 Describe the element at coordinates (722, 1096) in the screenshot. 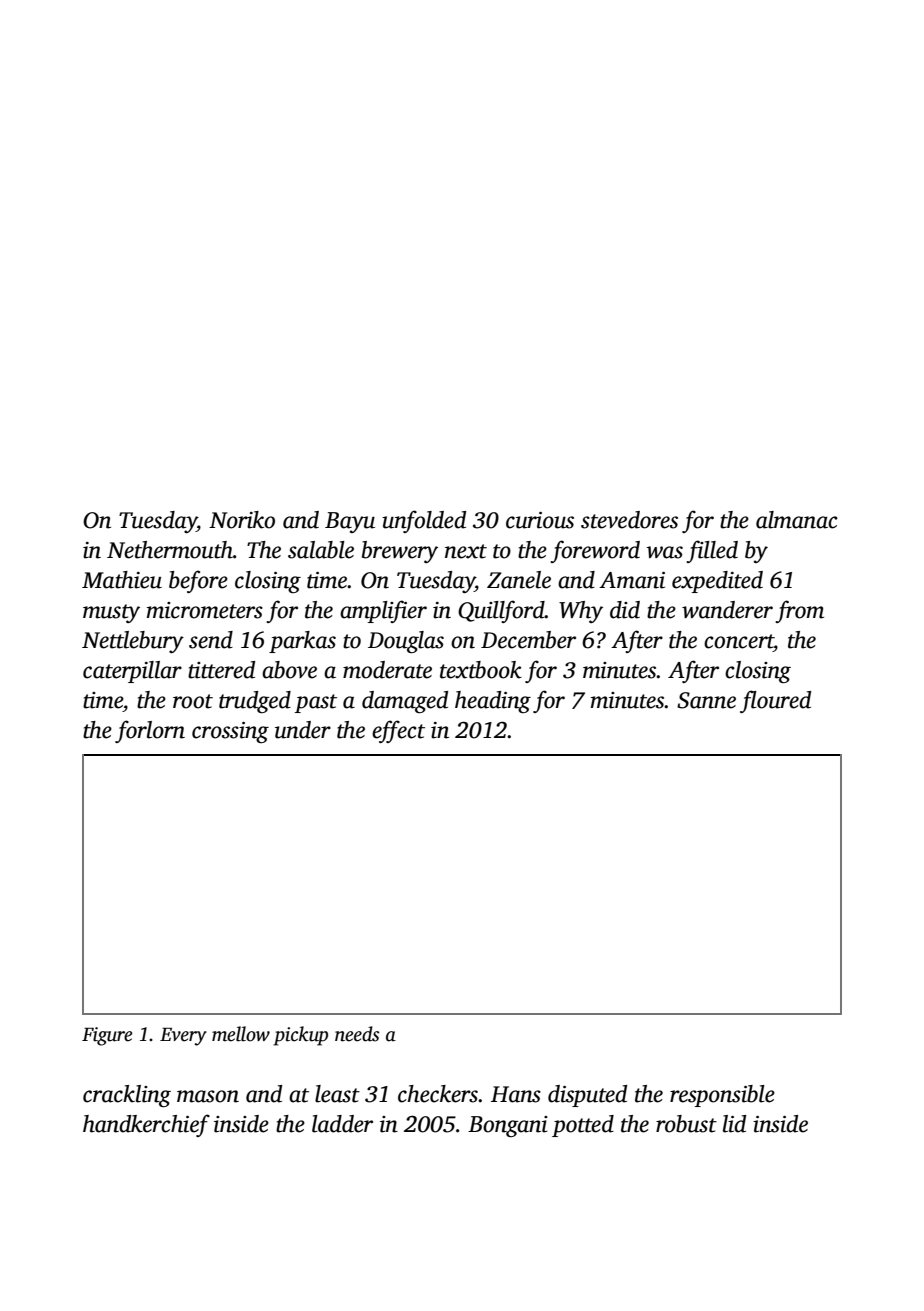

I see `responsible` at that location.
